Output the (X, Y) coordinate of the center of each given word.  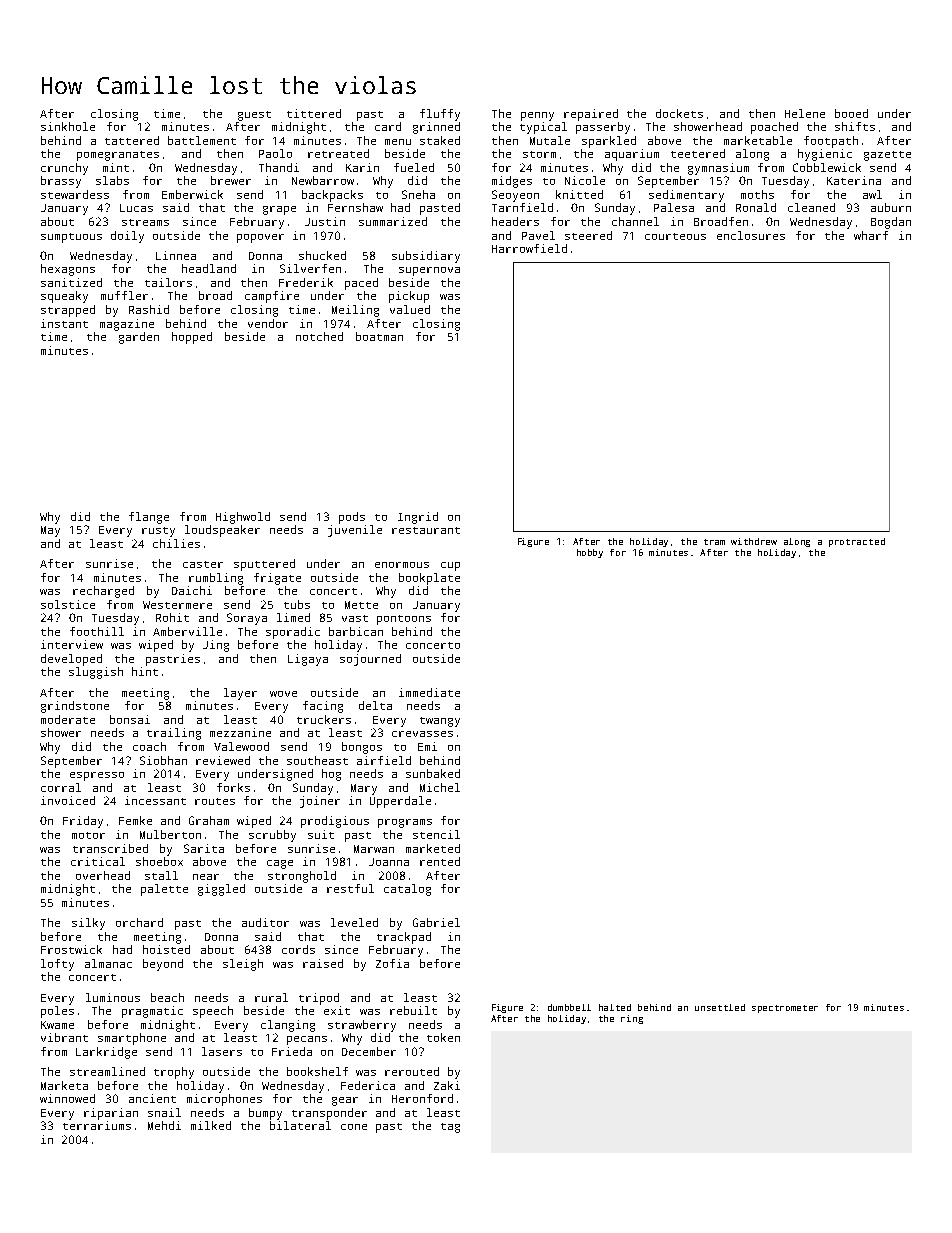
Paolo (275, 153)
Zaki (447, 1085)
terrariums (97, 1125)
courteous (675, 236)
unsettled (720, 1007)
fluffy (440, 115)
